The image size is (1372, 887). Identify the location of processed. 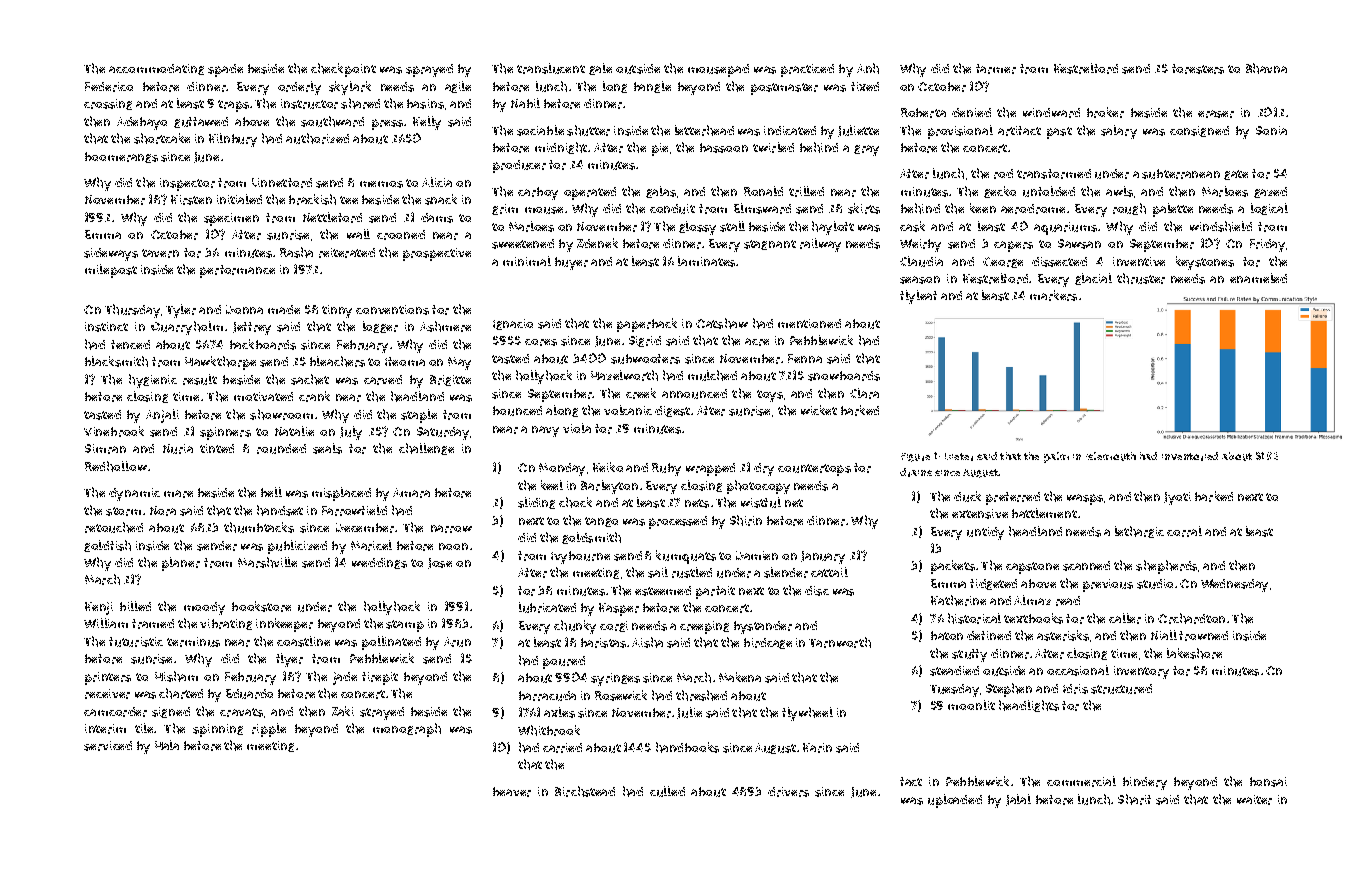
(678, 522).
